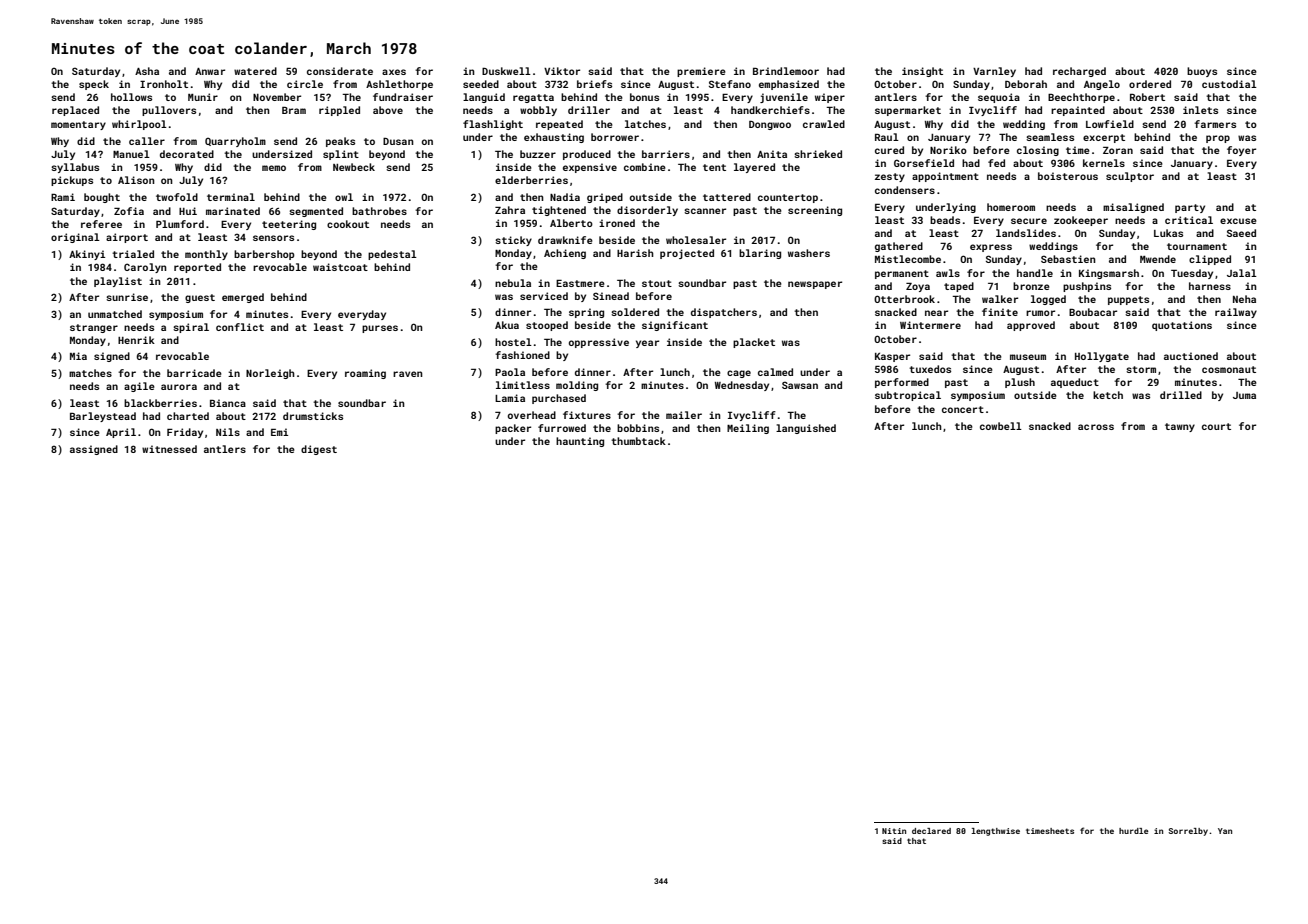  I want to click on Nitin, so click(894, 831).
